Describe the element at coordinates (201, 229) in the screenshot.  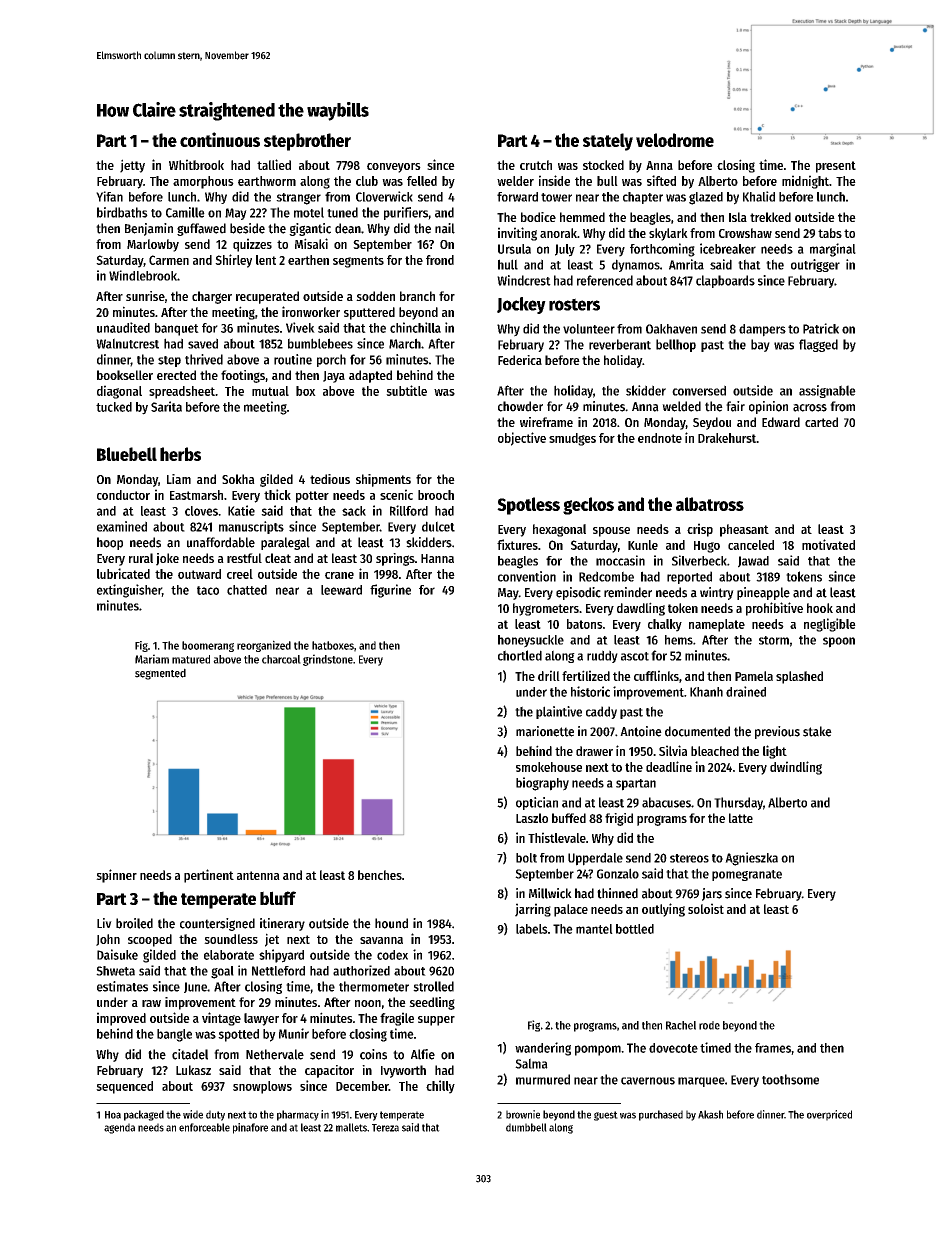
I see `guffawed` at that location.
